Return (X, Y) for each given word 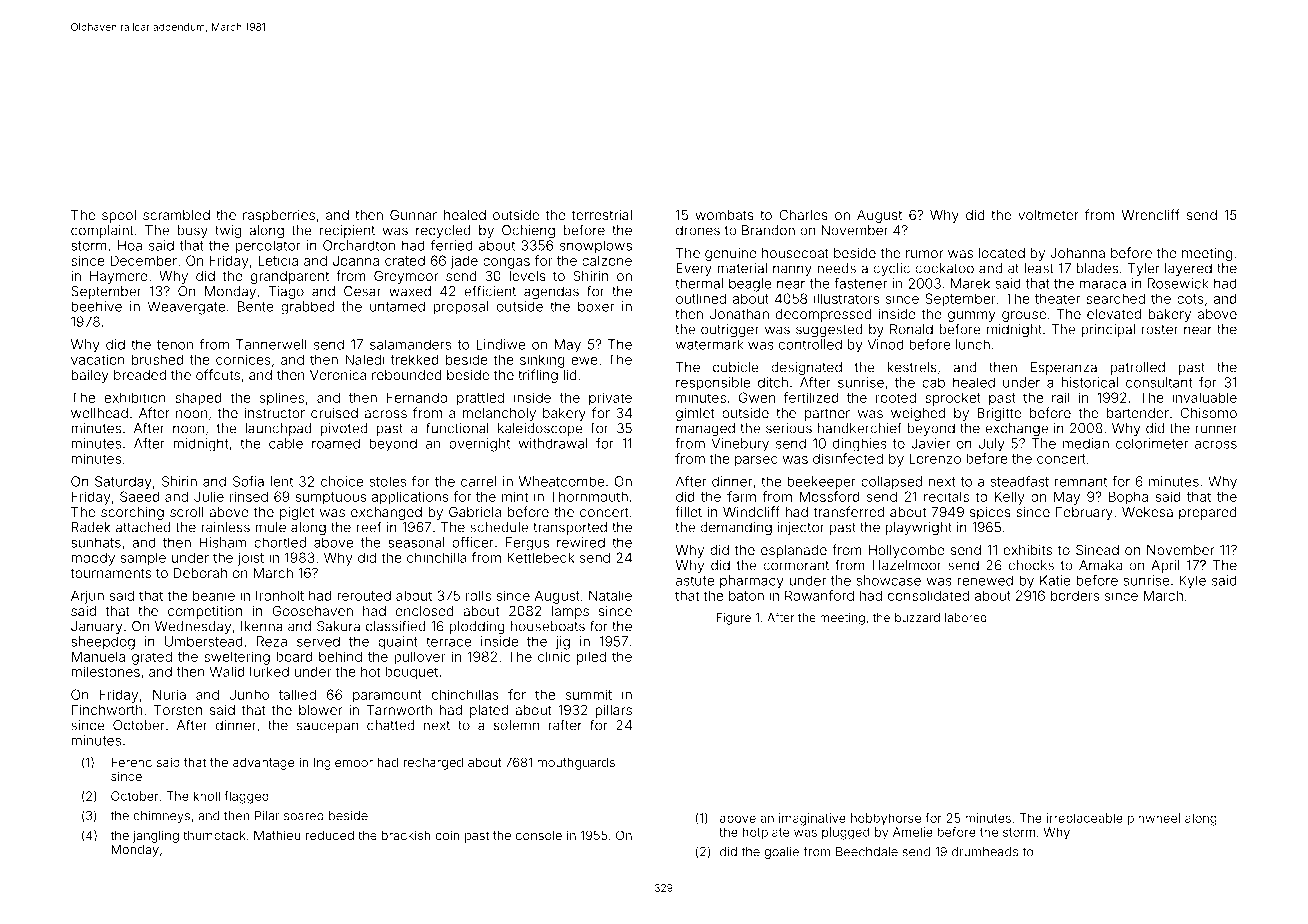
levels (527, 276)
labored (966, 617)
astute (695, 581)
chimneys (161, 817)
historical (1090, 382)
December (144, 260)
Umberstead (204, 641)
